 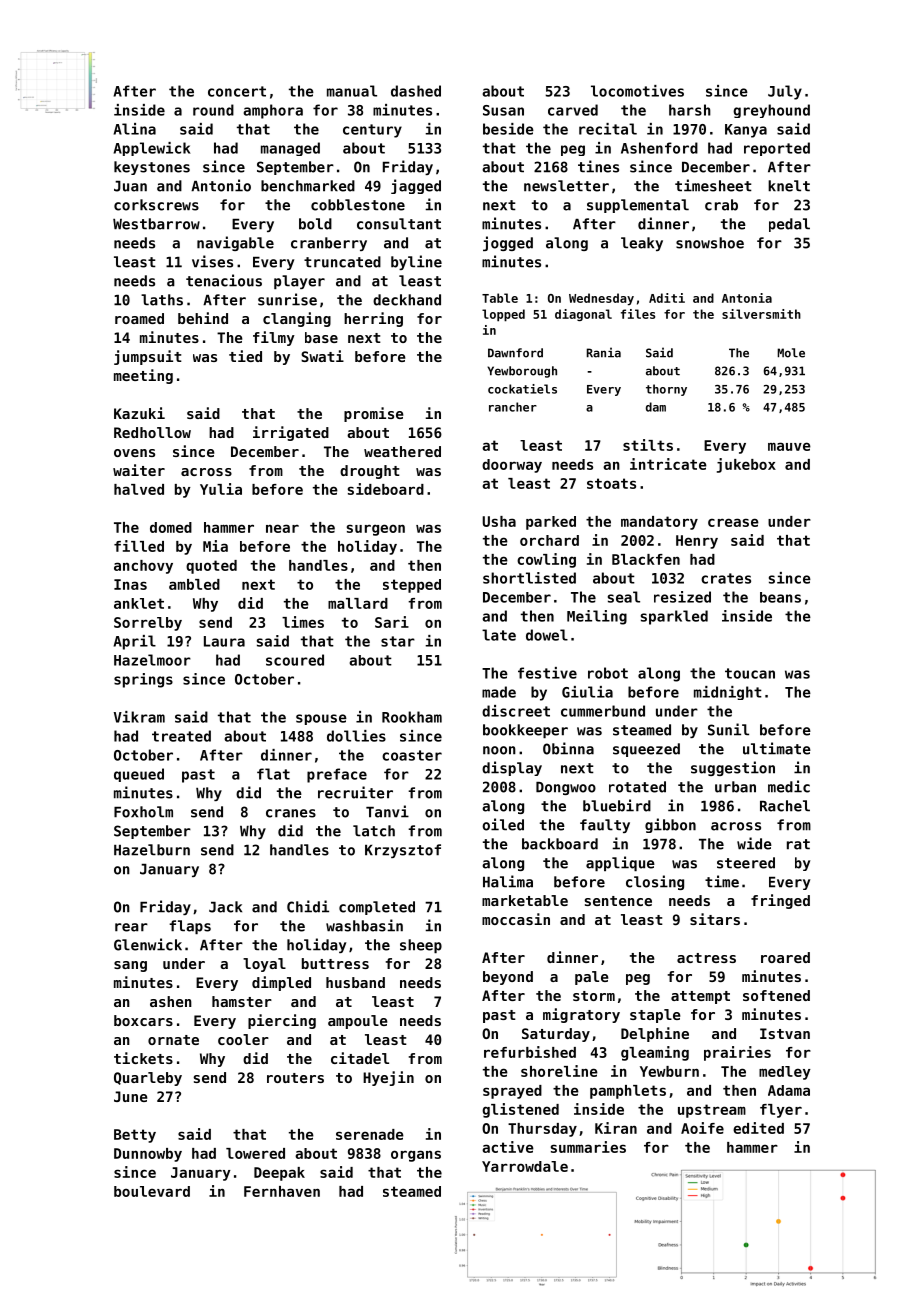 I want to click on routers, so click(x=295, y=1078).
